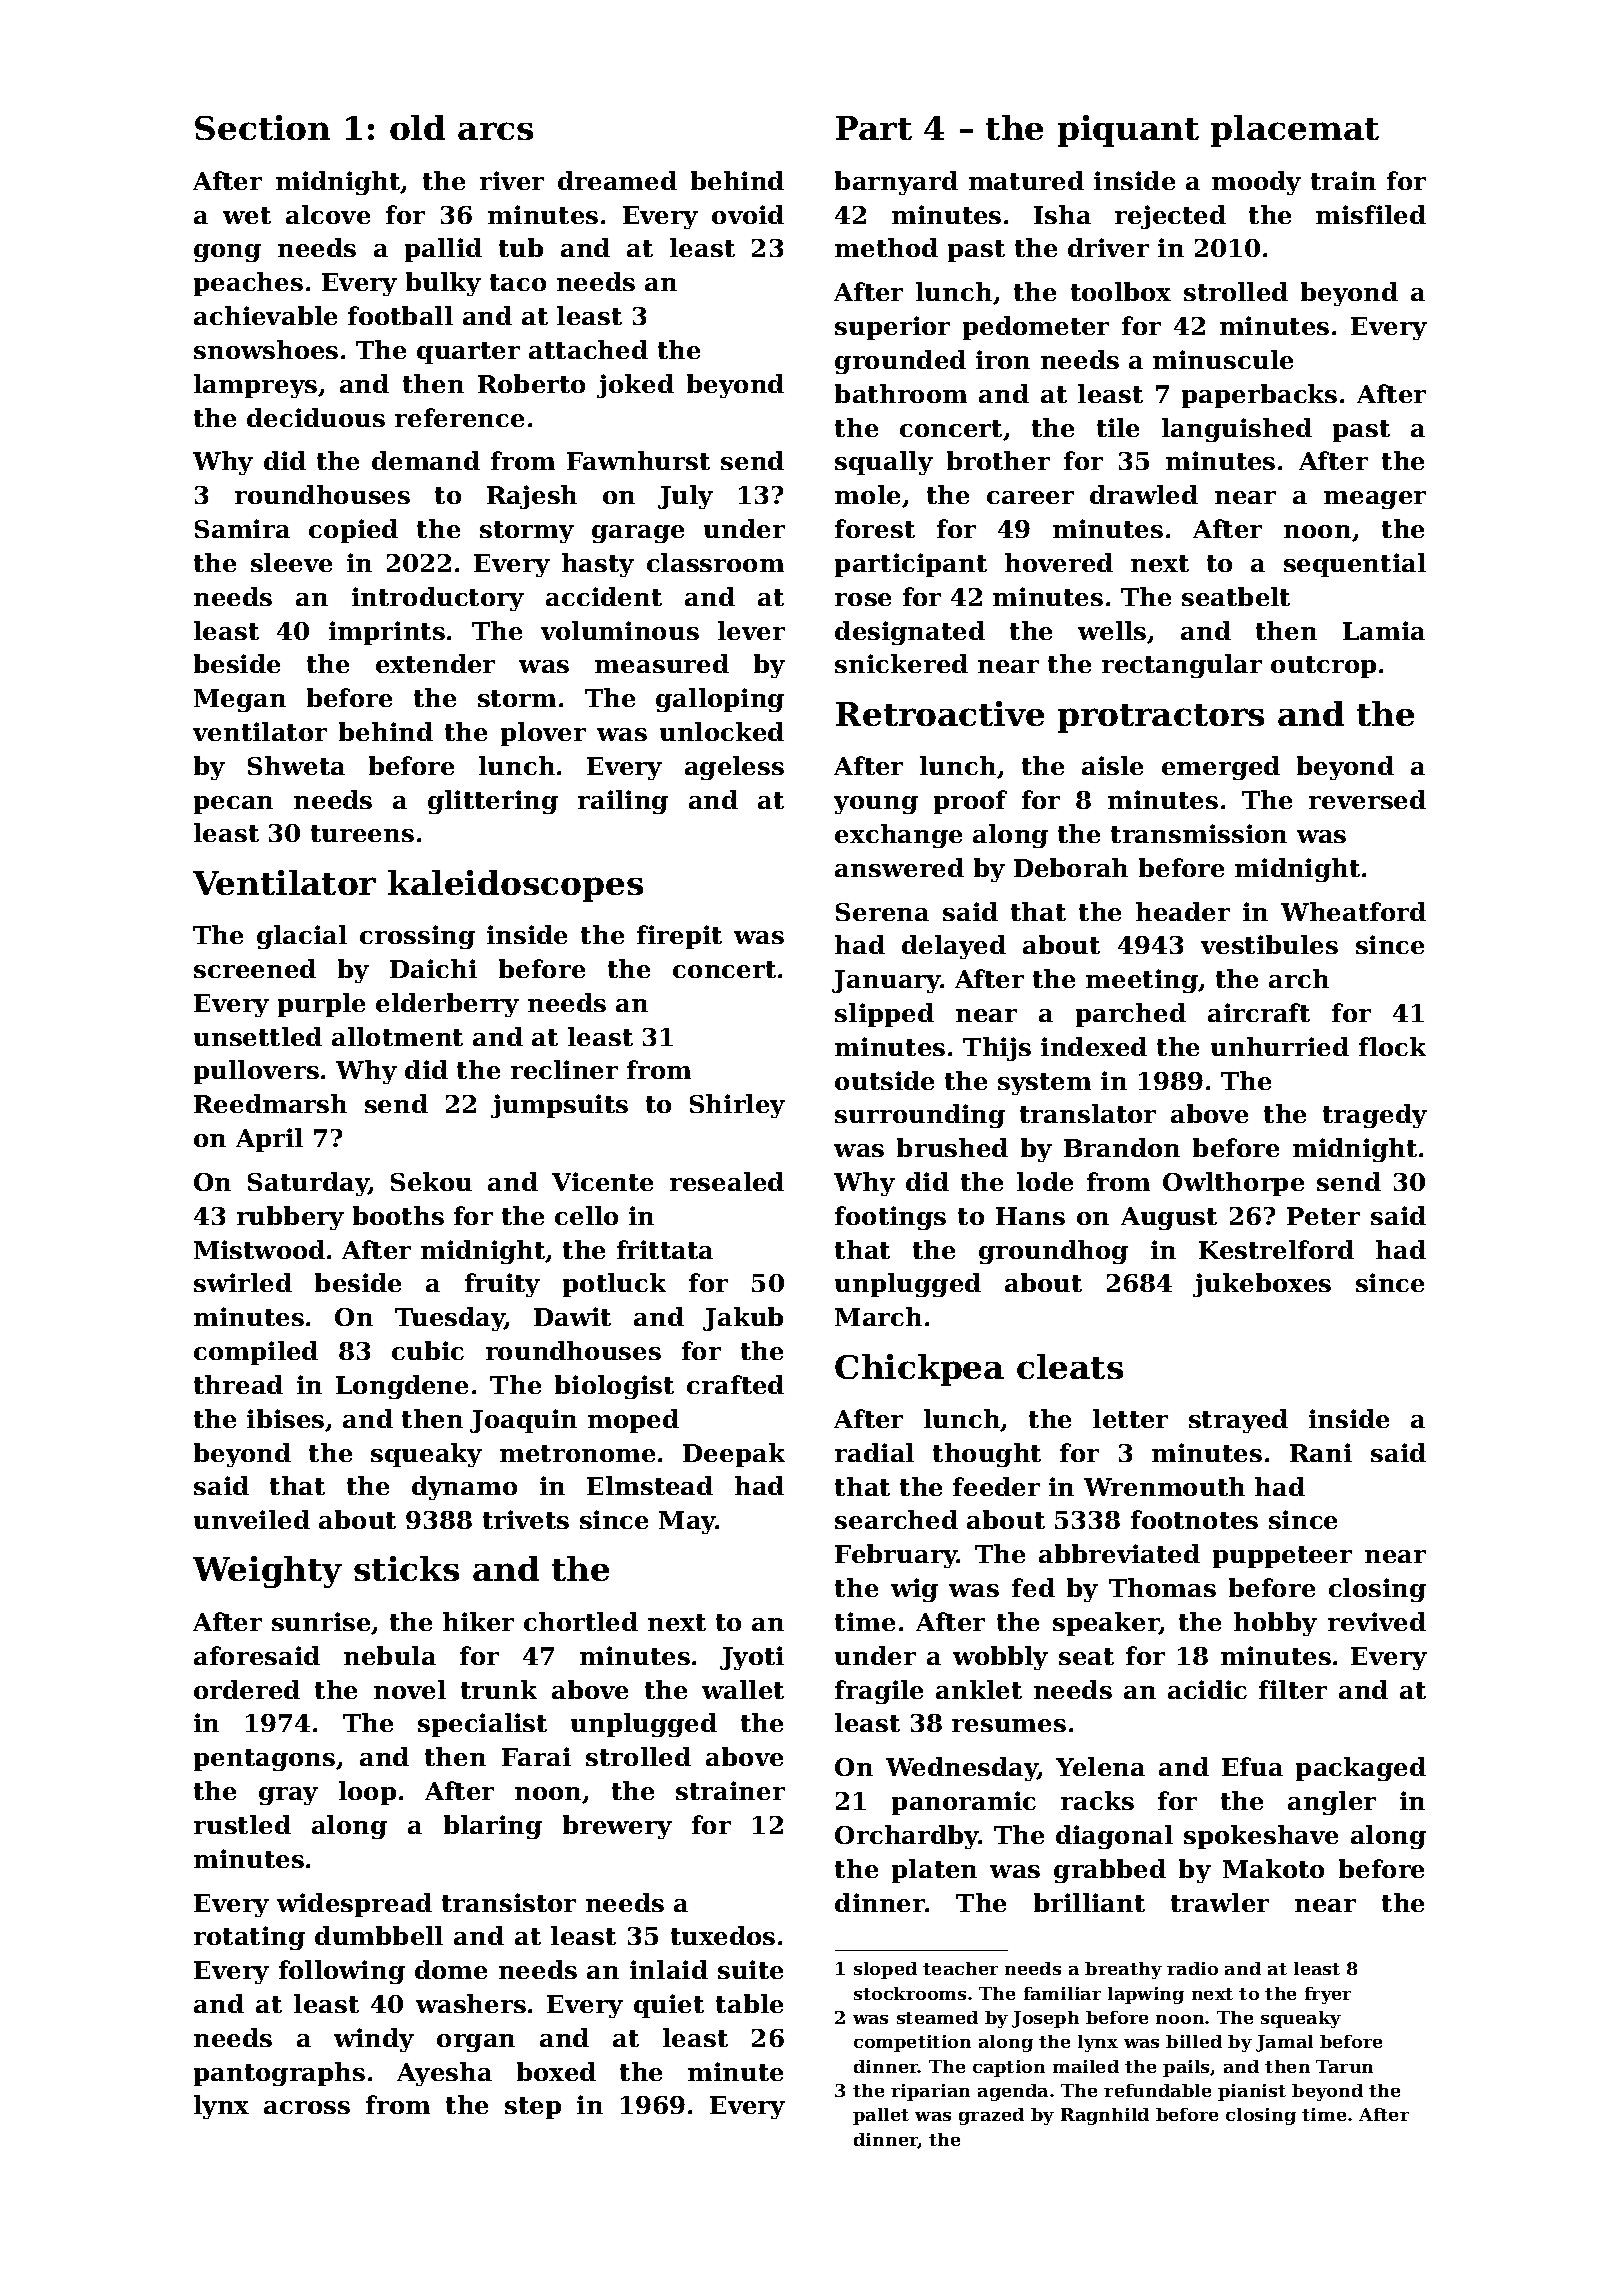 This screenshot has height=2292, width=1620. Describe the element at coordinates (262, 127) in the screenshot. I see `Section` at that location.
